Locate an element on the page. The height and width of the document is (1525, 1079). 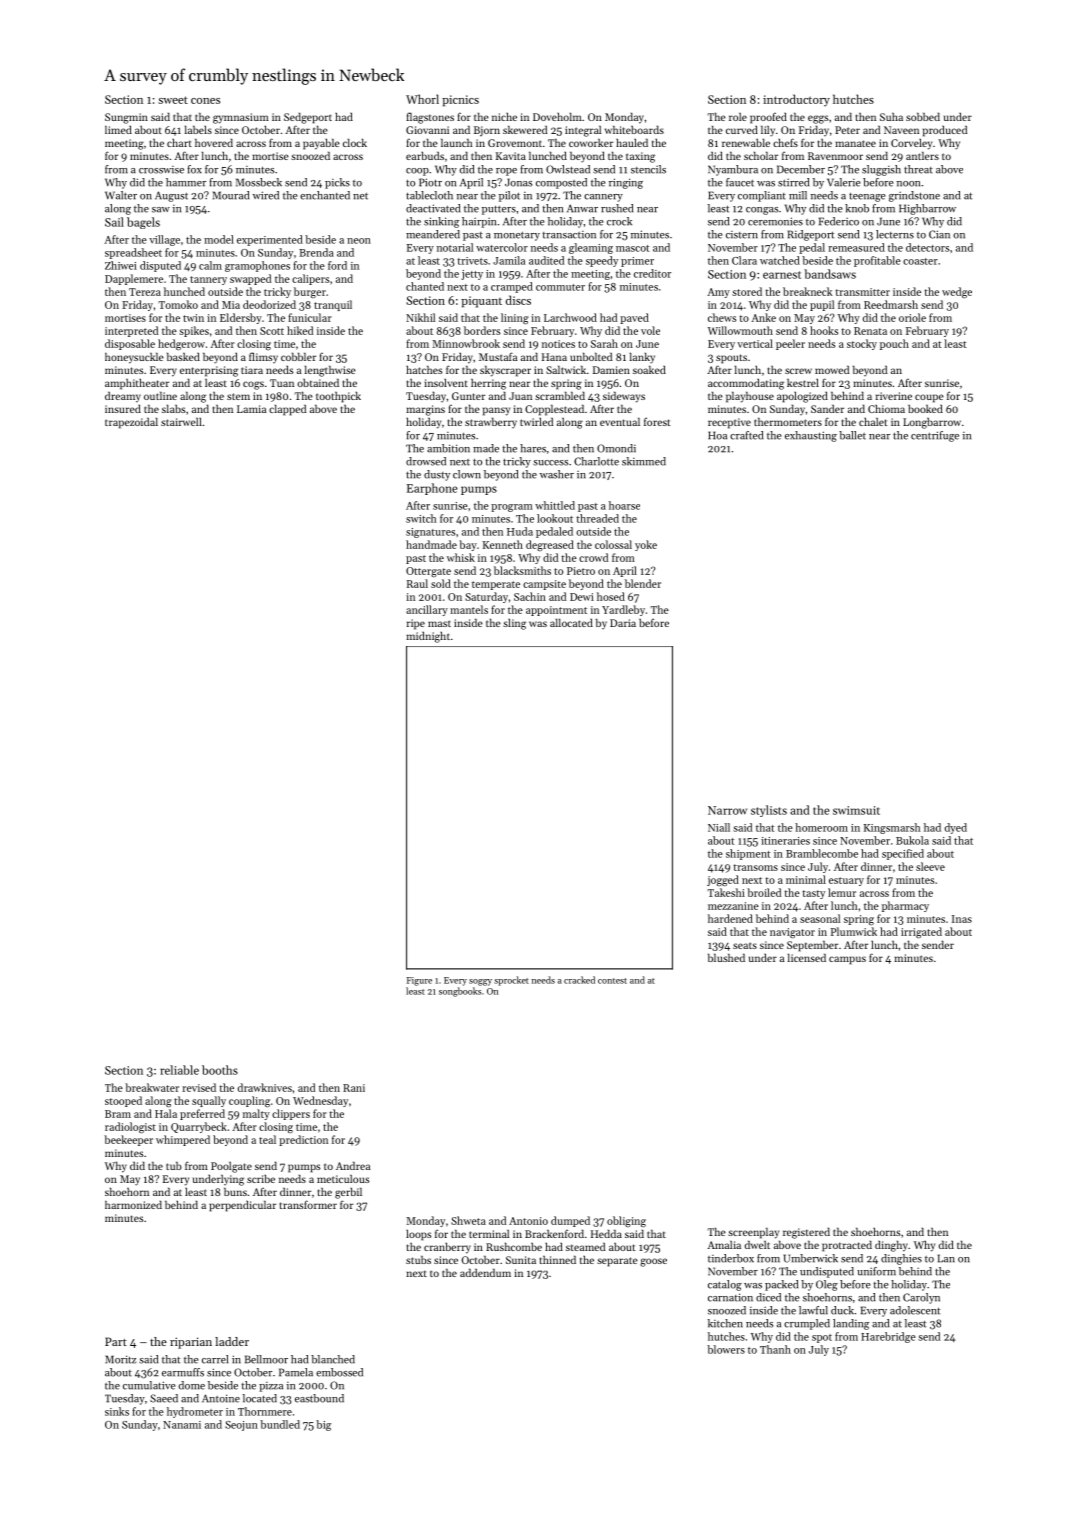
Harebridge is located at coordinates (888, 1337).
